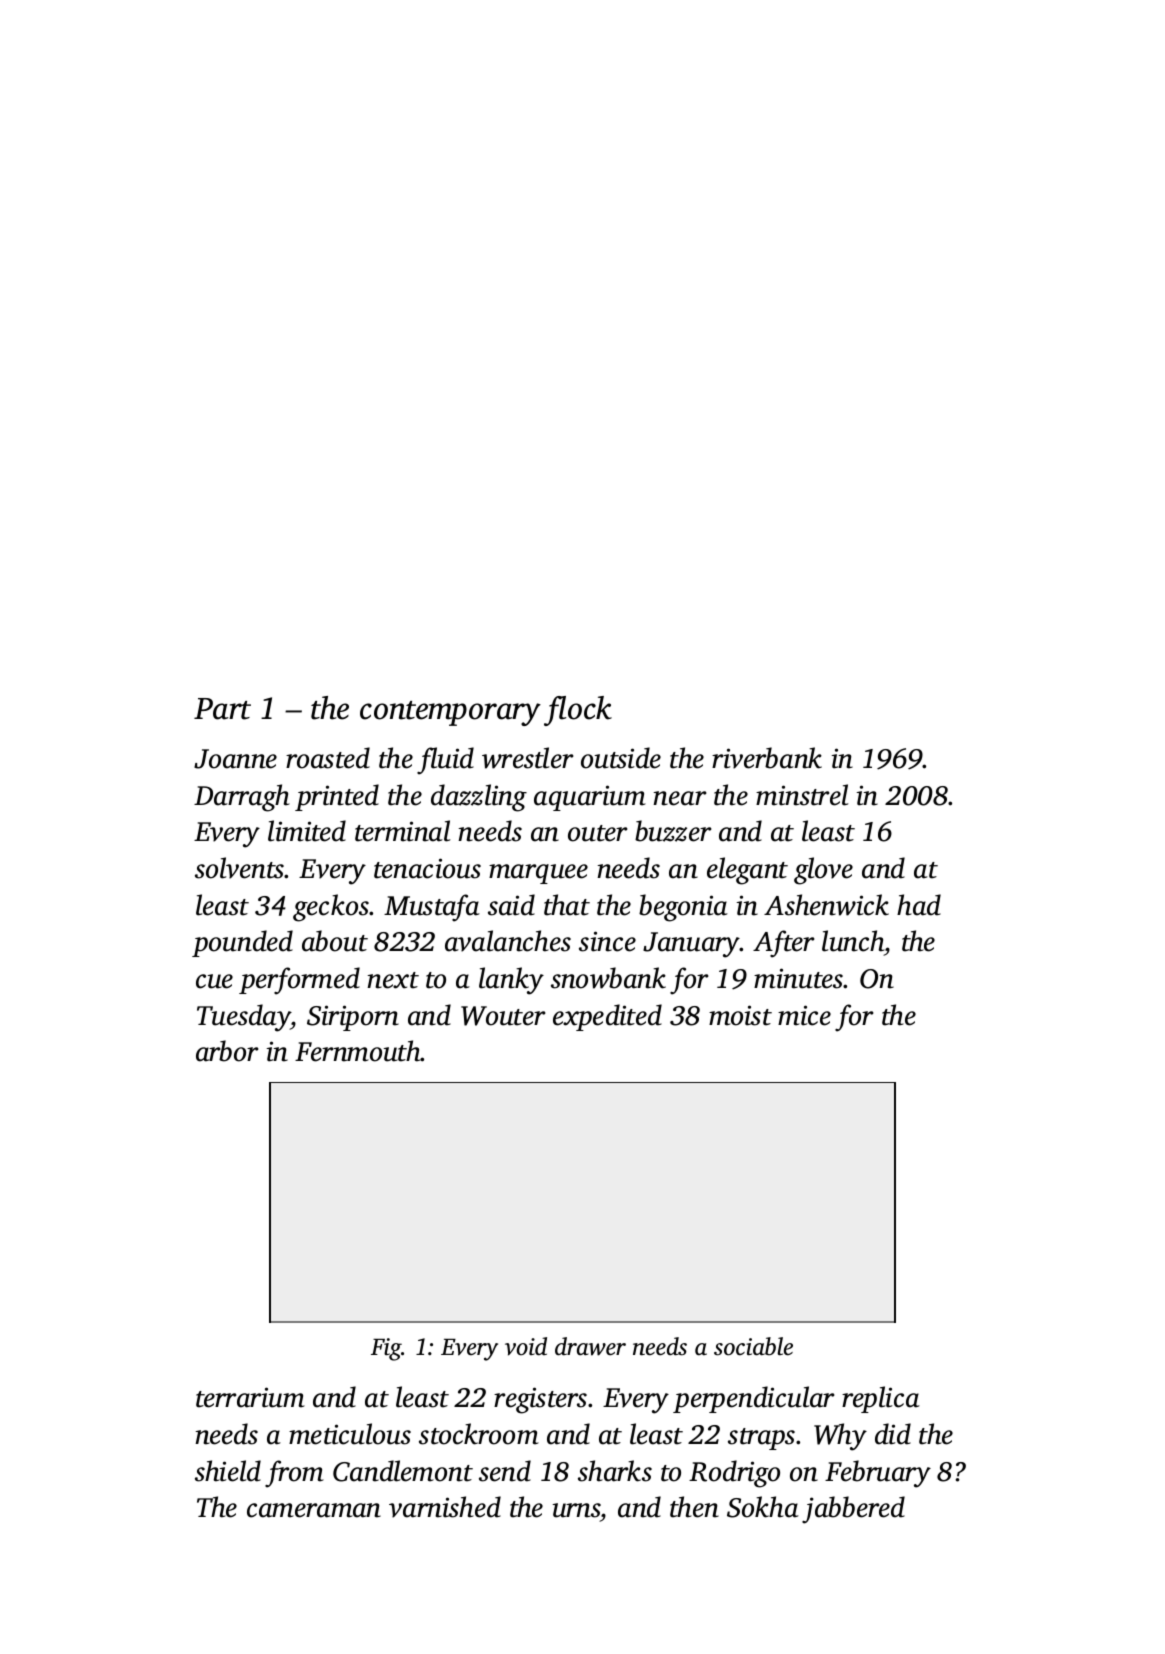  Describe the element at coordinates (250, 1397) in the screenshot. I see `terrarium` at that location.
